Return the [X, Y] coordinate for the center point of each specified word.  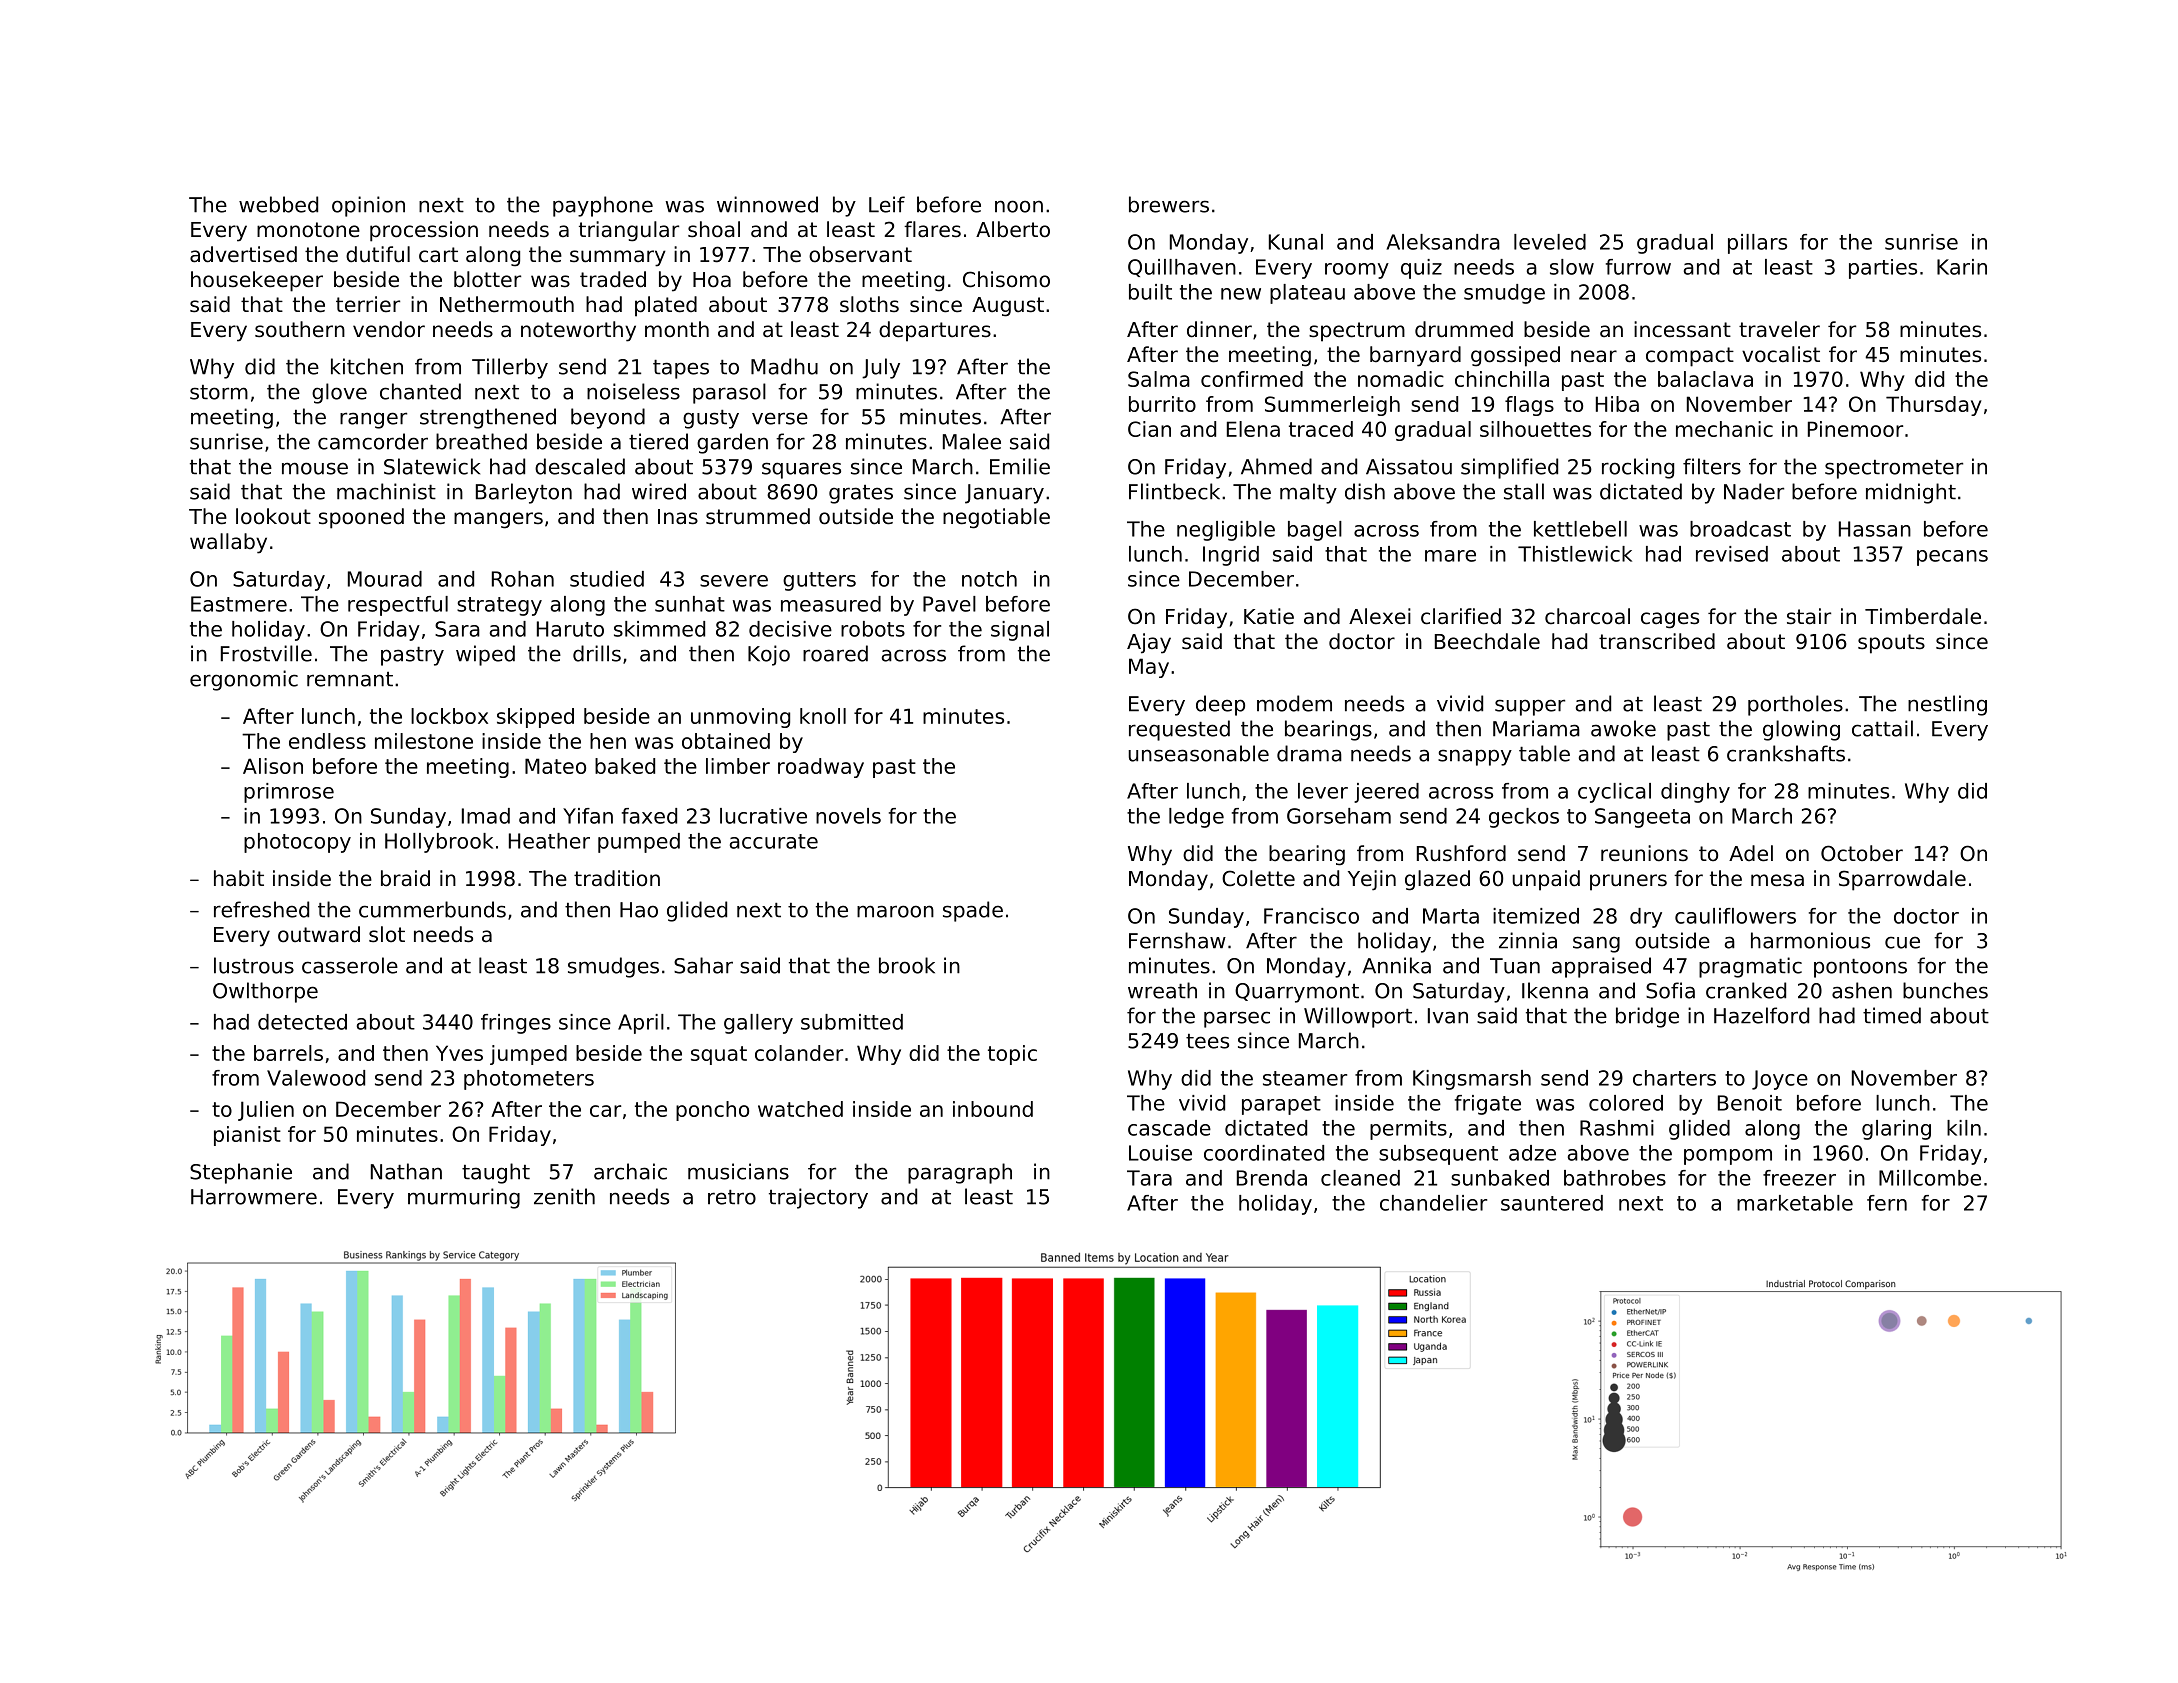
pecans [1952, 558]
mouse [315, 468]
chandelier [1433, 1203]
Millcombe [1930, 1178]
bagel [1315, 531]
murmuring [464, 1198]
